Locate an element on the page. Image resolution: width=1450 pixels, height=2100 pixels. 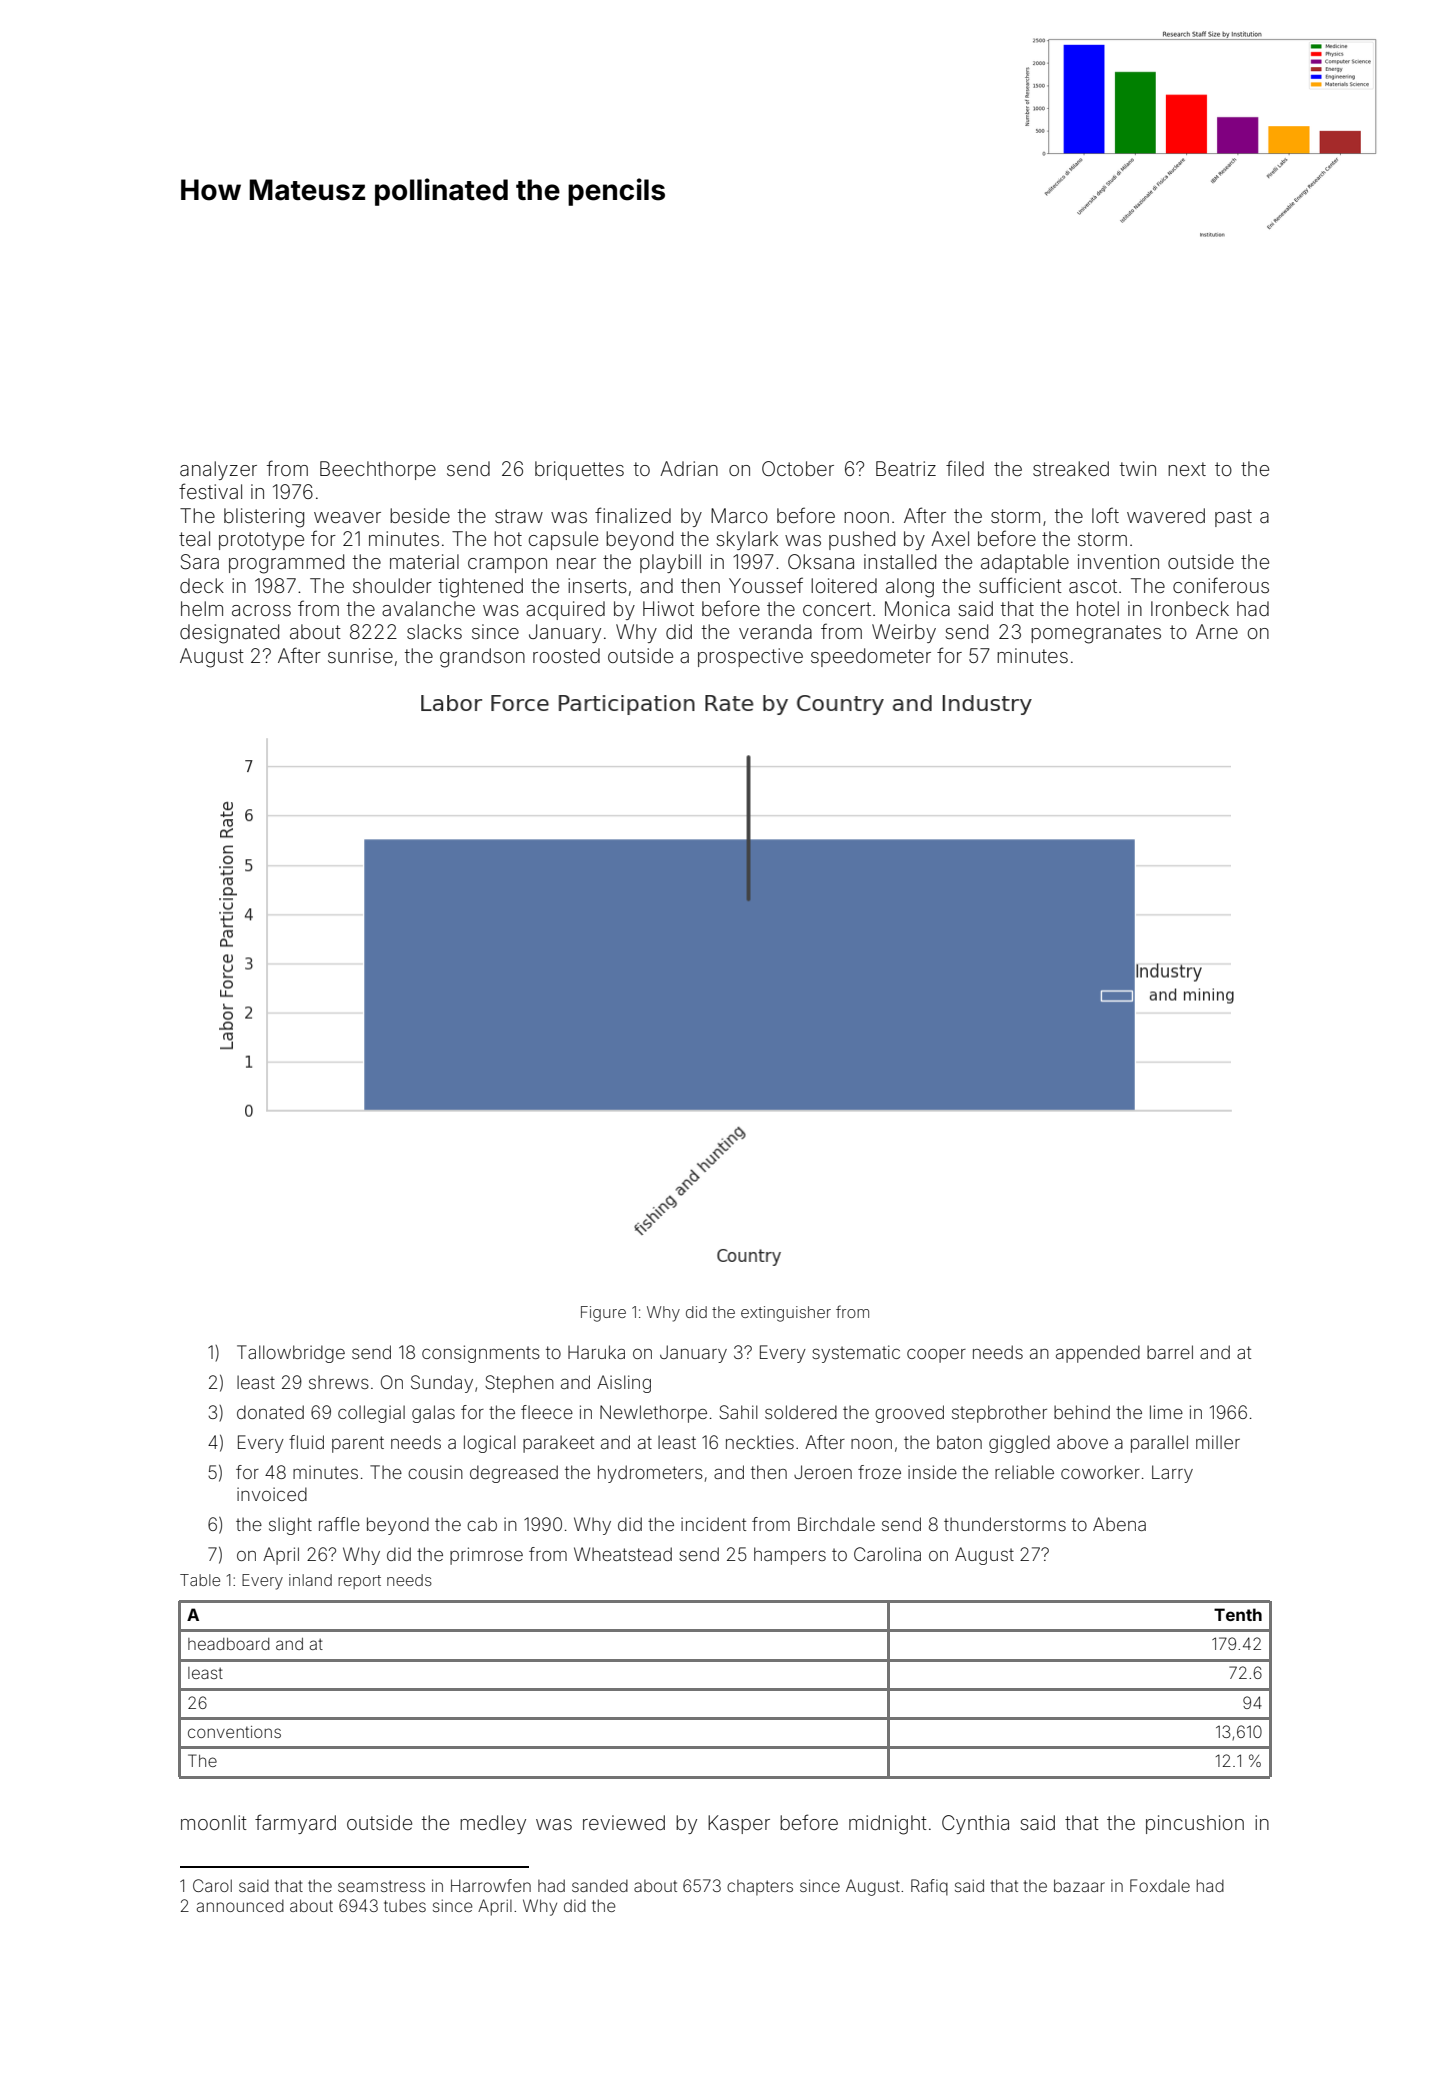
Arne is located at coordinates (1217, 631).
